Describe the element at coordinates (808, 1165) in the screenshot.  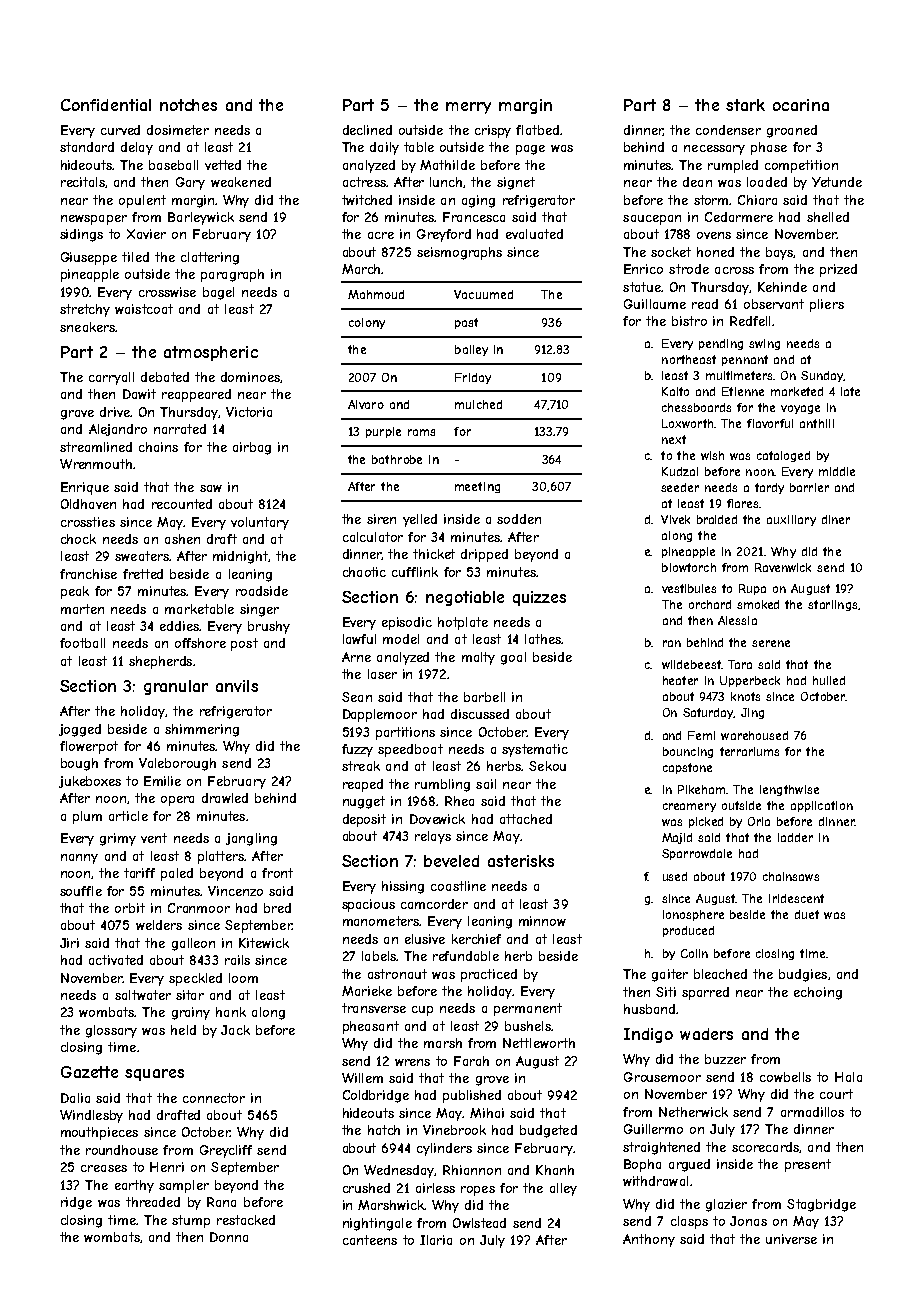
I see `present` at that location.
